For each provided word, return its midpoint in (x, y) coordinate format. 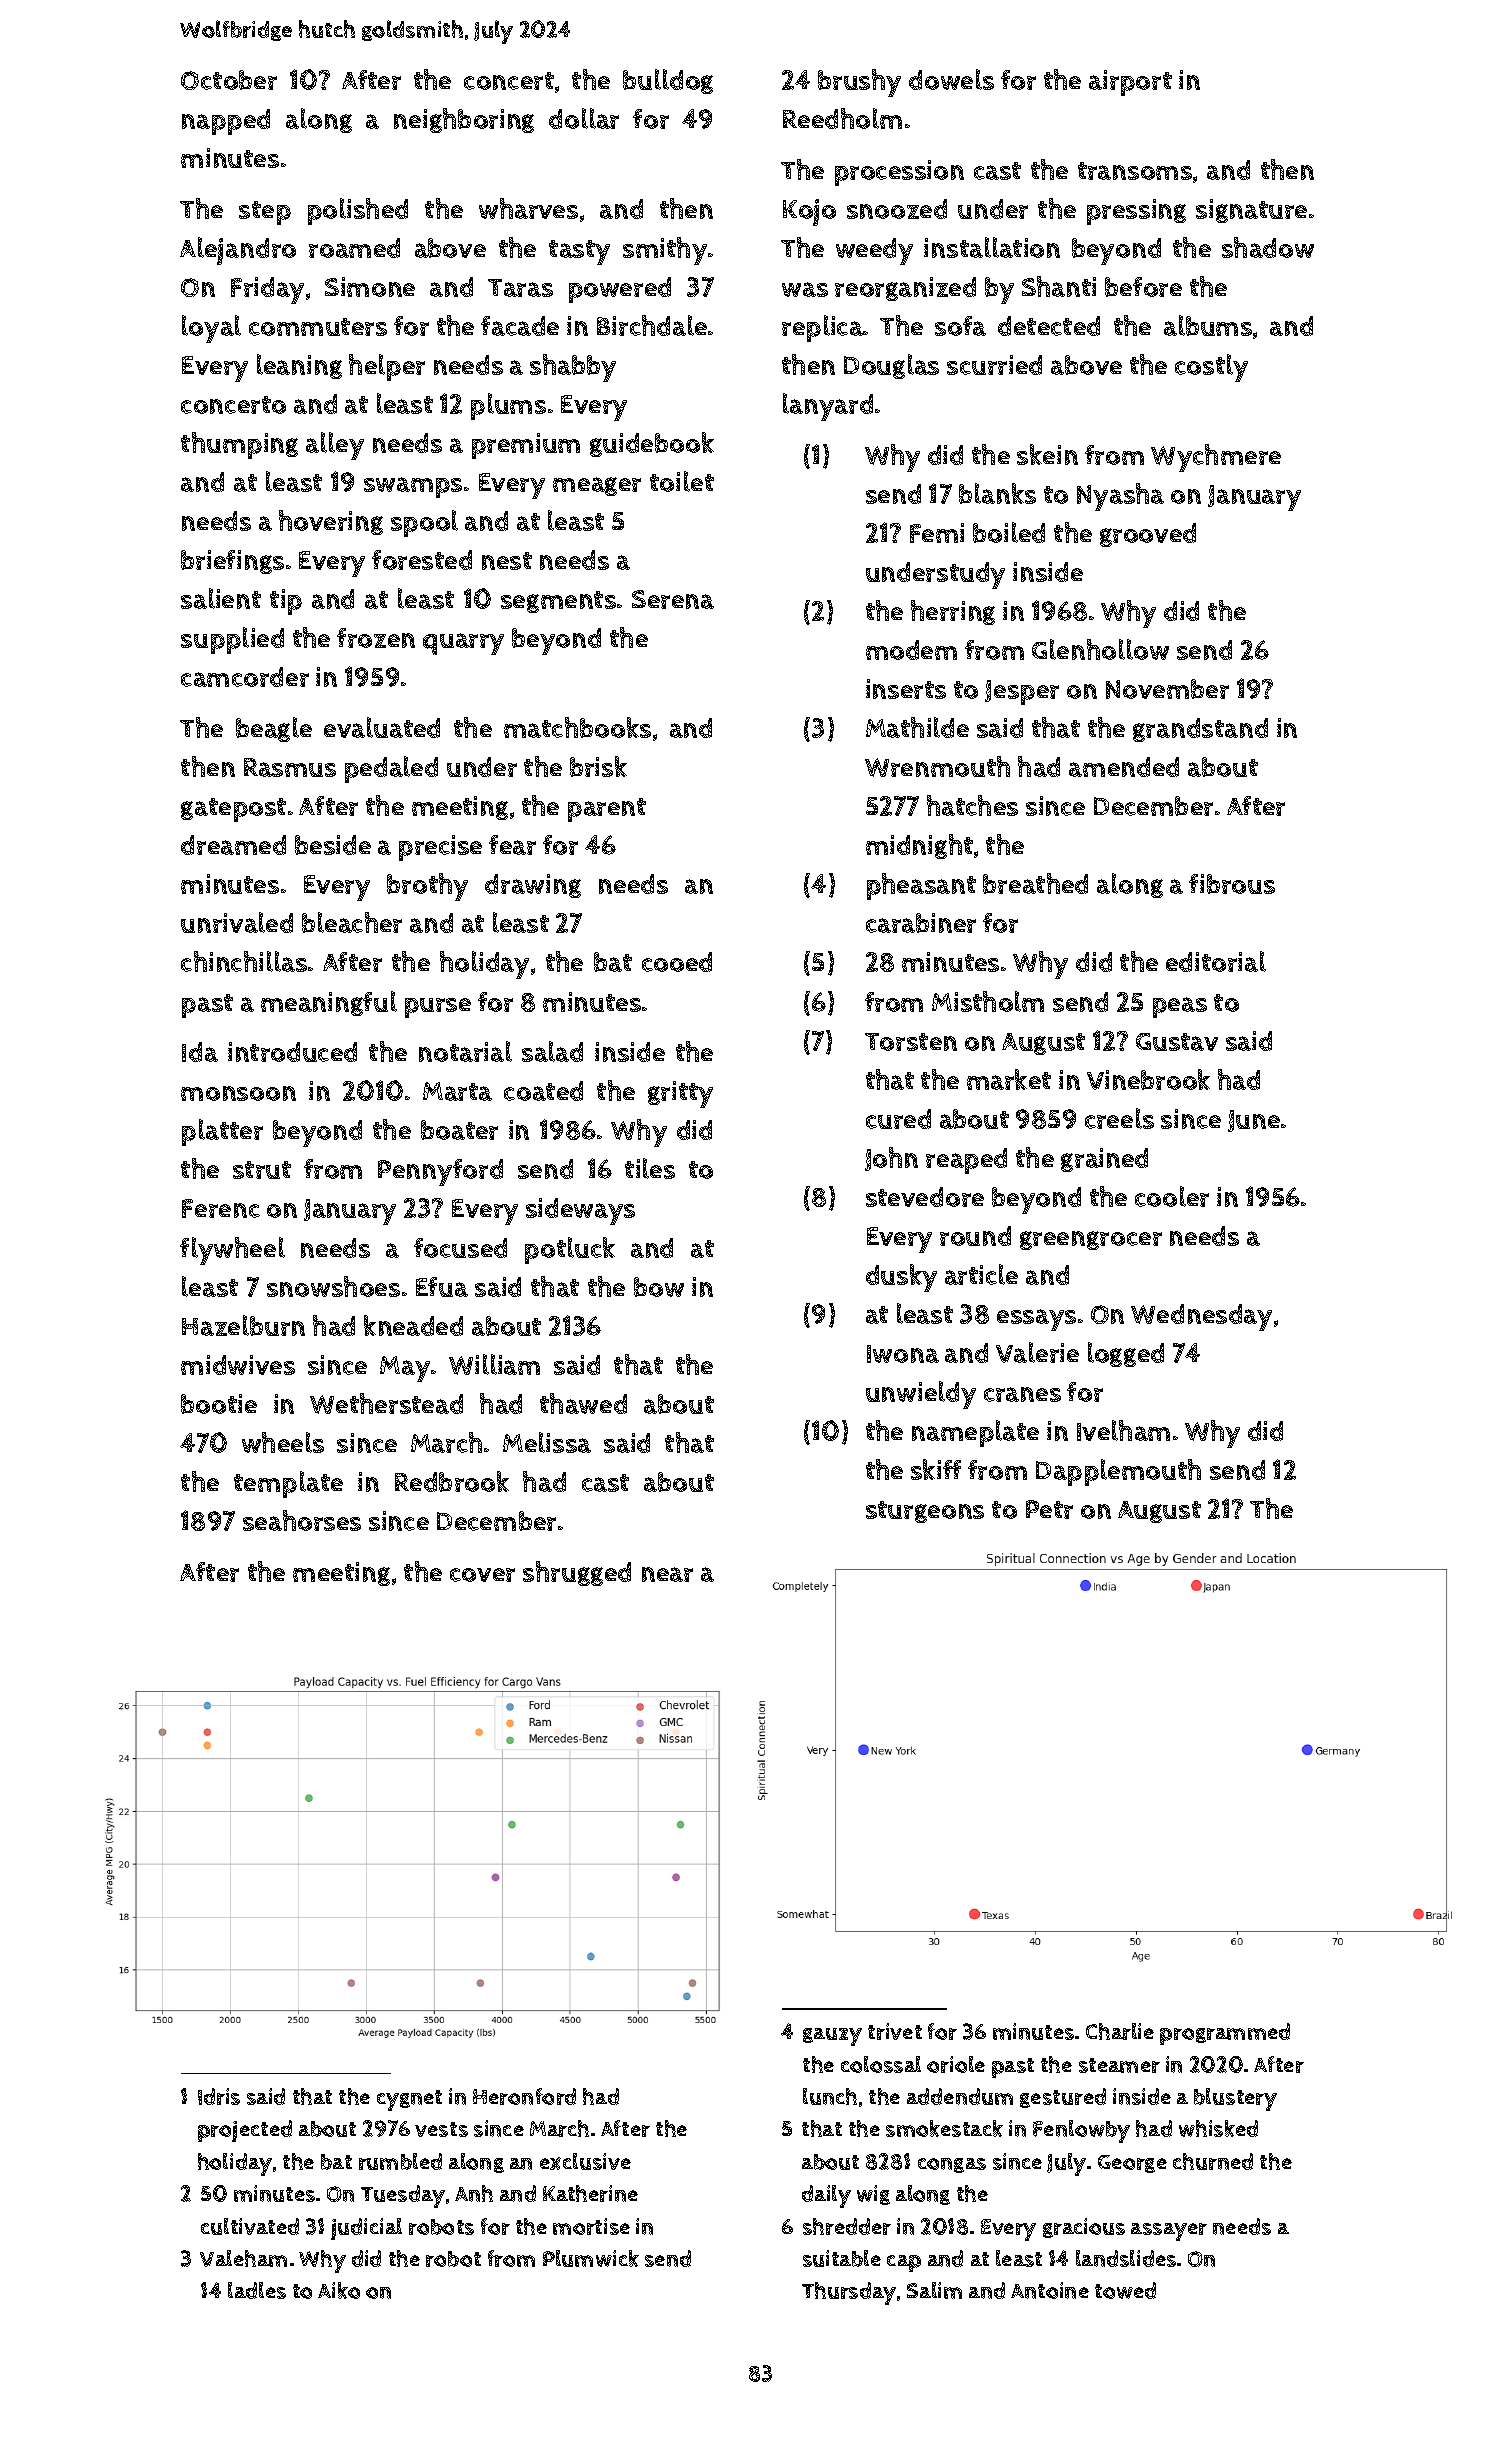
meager (597, 486)
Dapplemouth (1118, 1472)
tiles (650, 1168)
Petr (1049, 1509)
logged (1126, 1354)
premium (526, 446)
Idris (219, 2096)
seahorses (302, 1520)
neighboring (464, 120)
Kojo (809, 212)
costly (1211, 368)
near (667, 1574)
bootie (219, 1404)
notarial (465, 1051)
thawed (583, 1403)
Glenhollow (1100, 649)
